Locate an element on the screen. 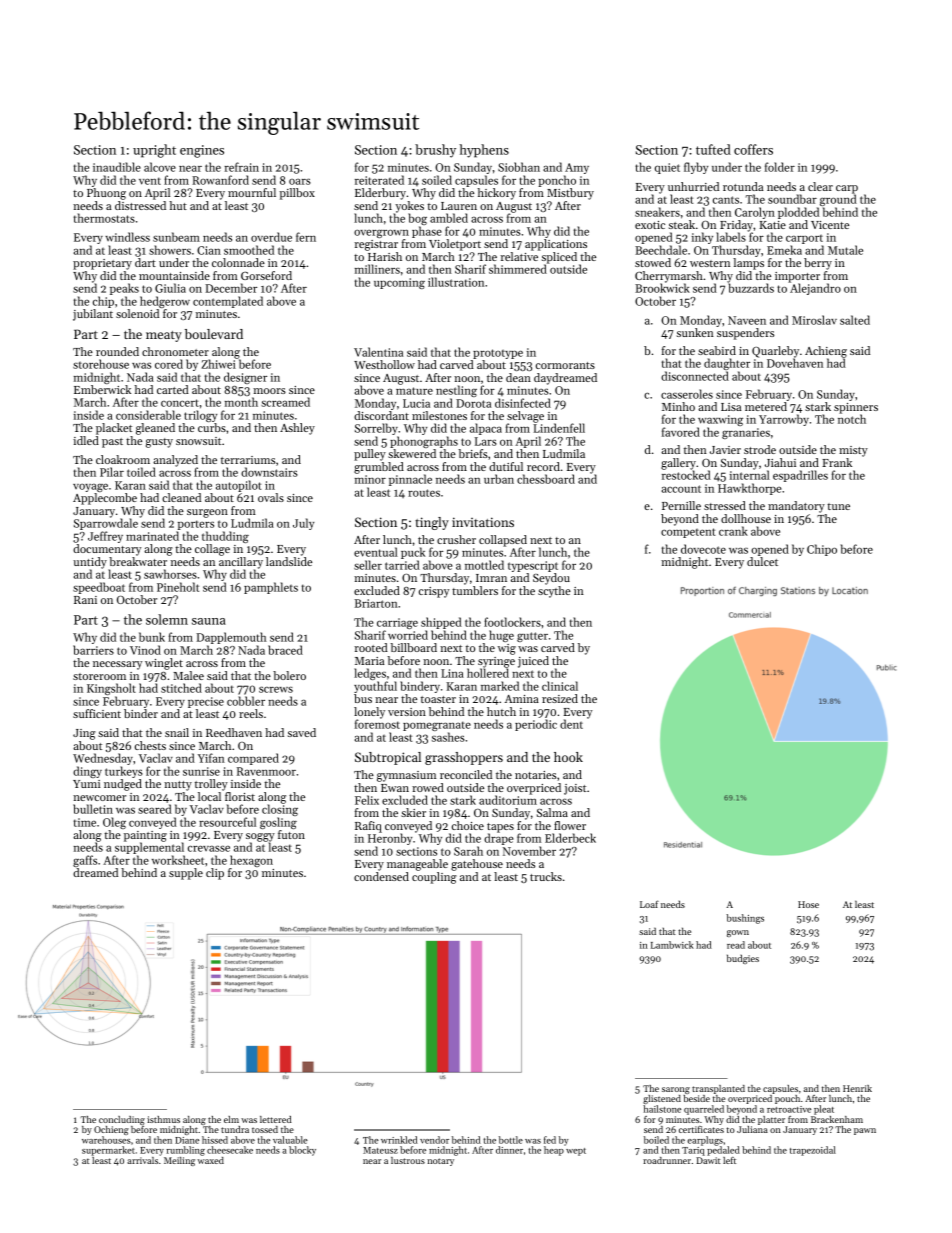 The image size is (952, 1233). coupling is located at coordinates (434, 878).
